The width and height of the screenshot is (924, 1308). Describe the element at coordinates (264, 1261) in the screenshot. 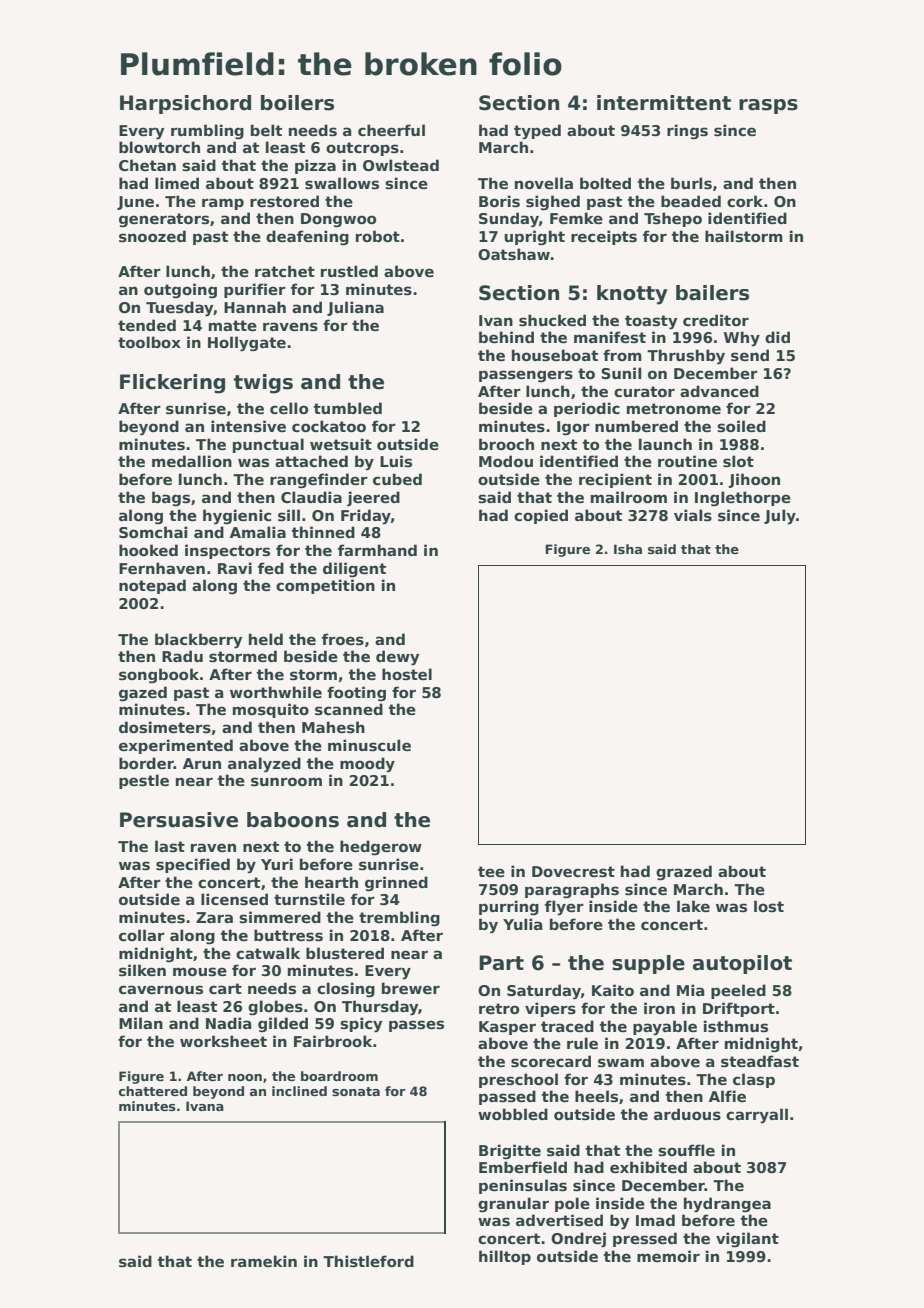

I see `ramekin` at that location.
